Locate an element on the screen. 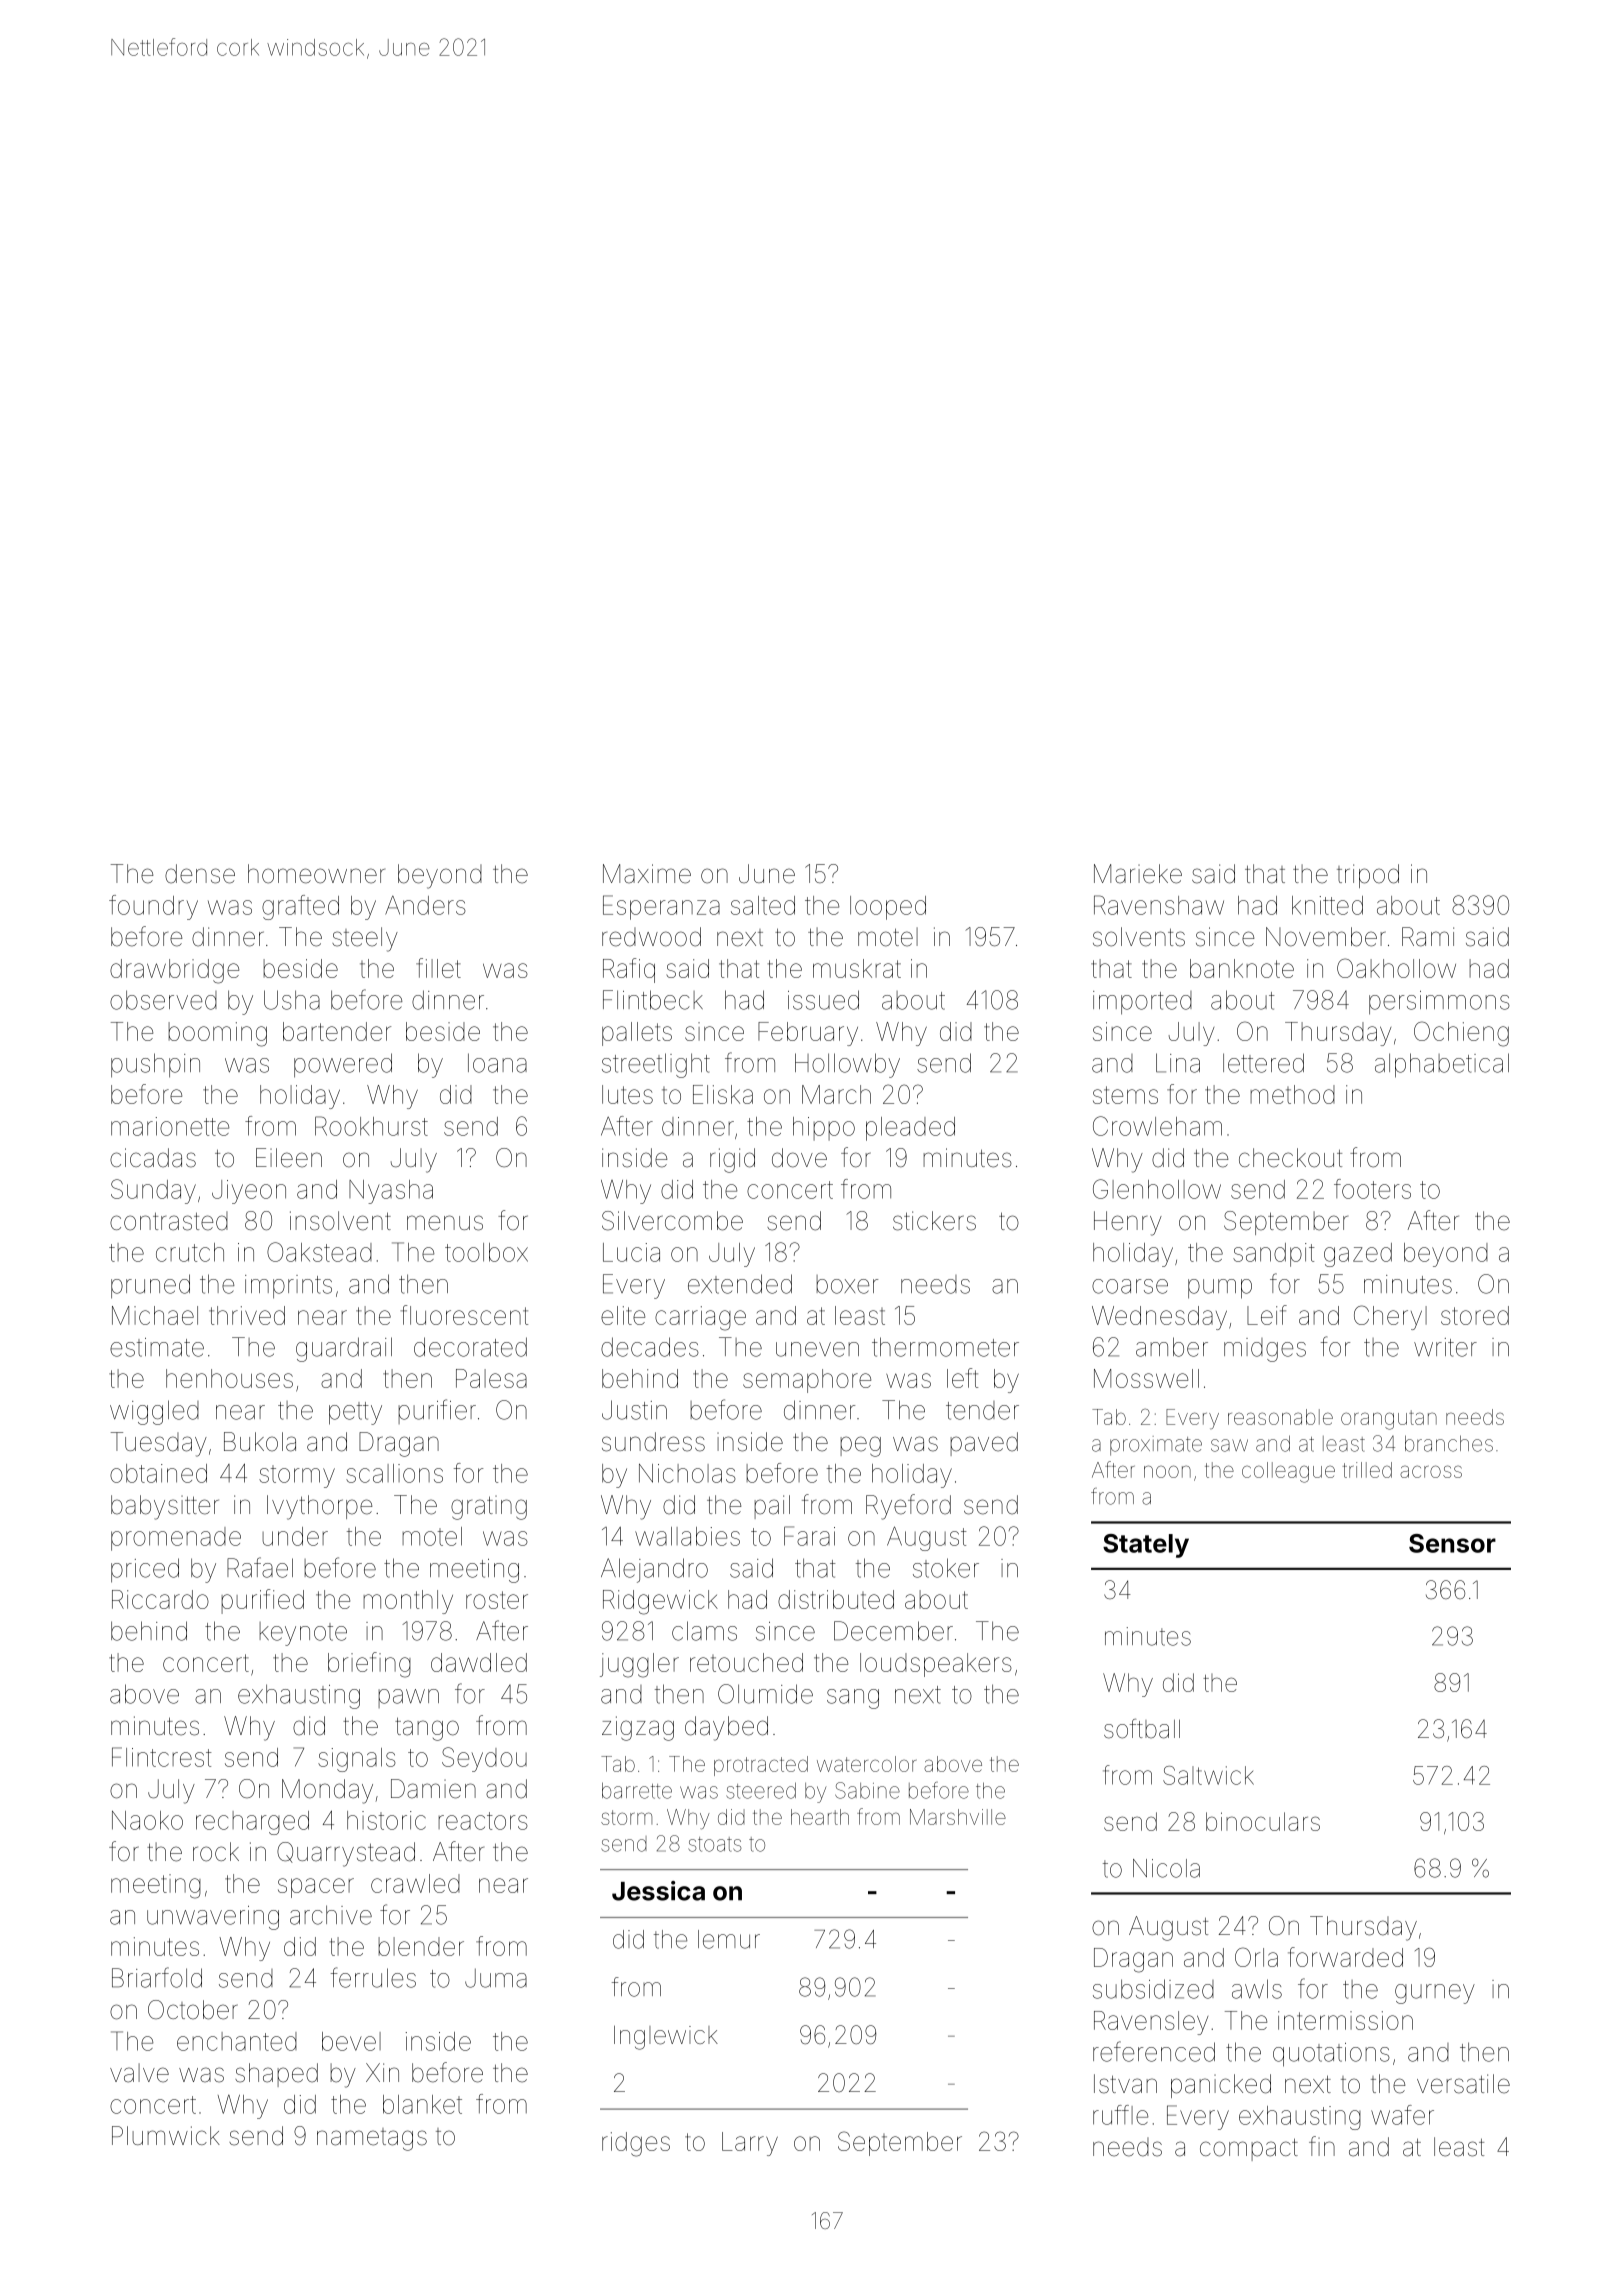 The width and height of the screenshot is (1620, 2292). Crowleham is located at coordinates (1157, 1126).
